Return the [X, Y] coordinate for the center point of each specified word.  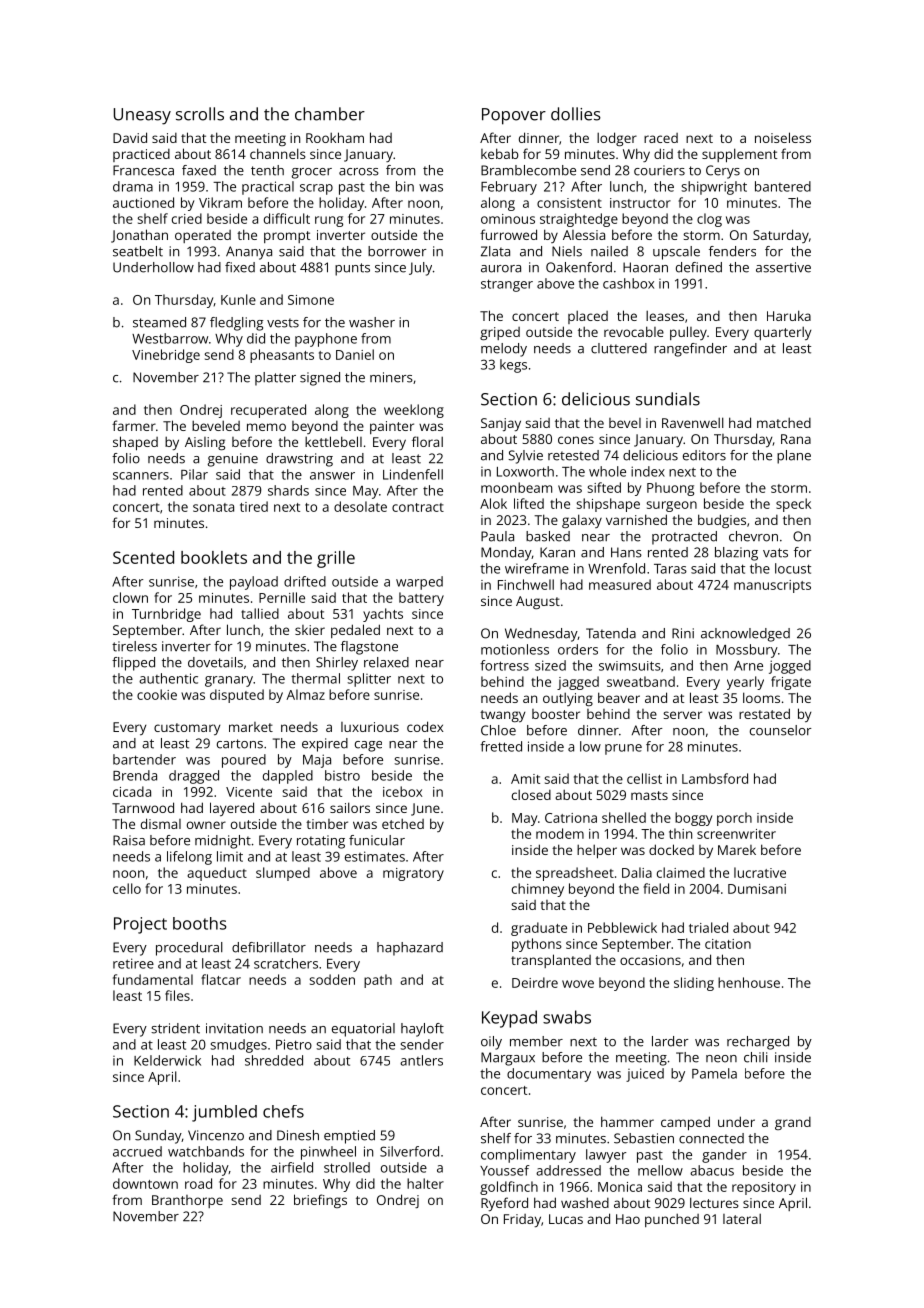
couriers [659, 170]
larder [670, 1041]
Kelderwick [167, 1060]
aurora [501, 269]
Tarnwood [143, 807]
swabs [567, 1017]
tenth [267, 170]
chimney [538, 890]
